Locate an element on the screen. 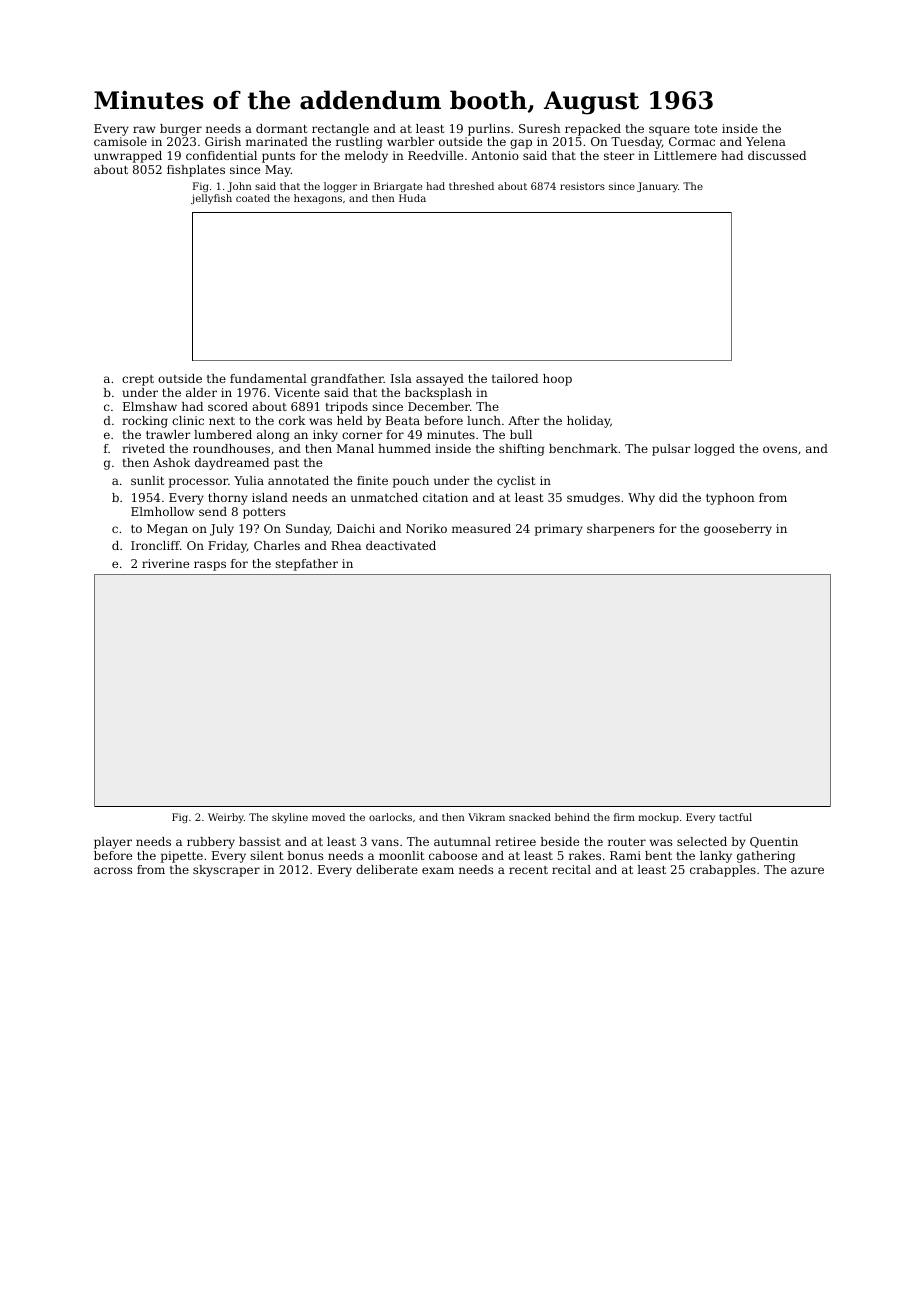 The image size is (924, 1308). Huda is located at coordinates (412, 198).
